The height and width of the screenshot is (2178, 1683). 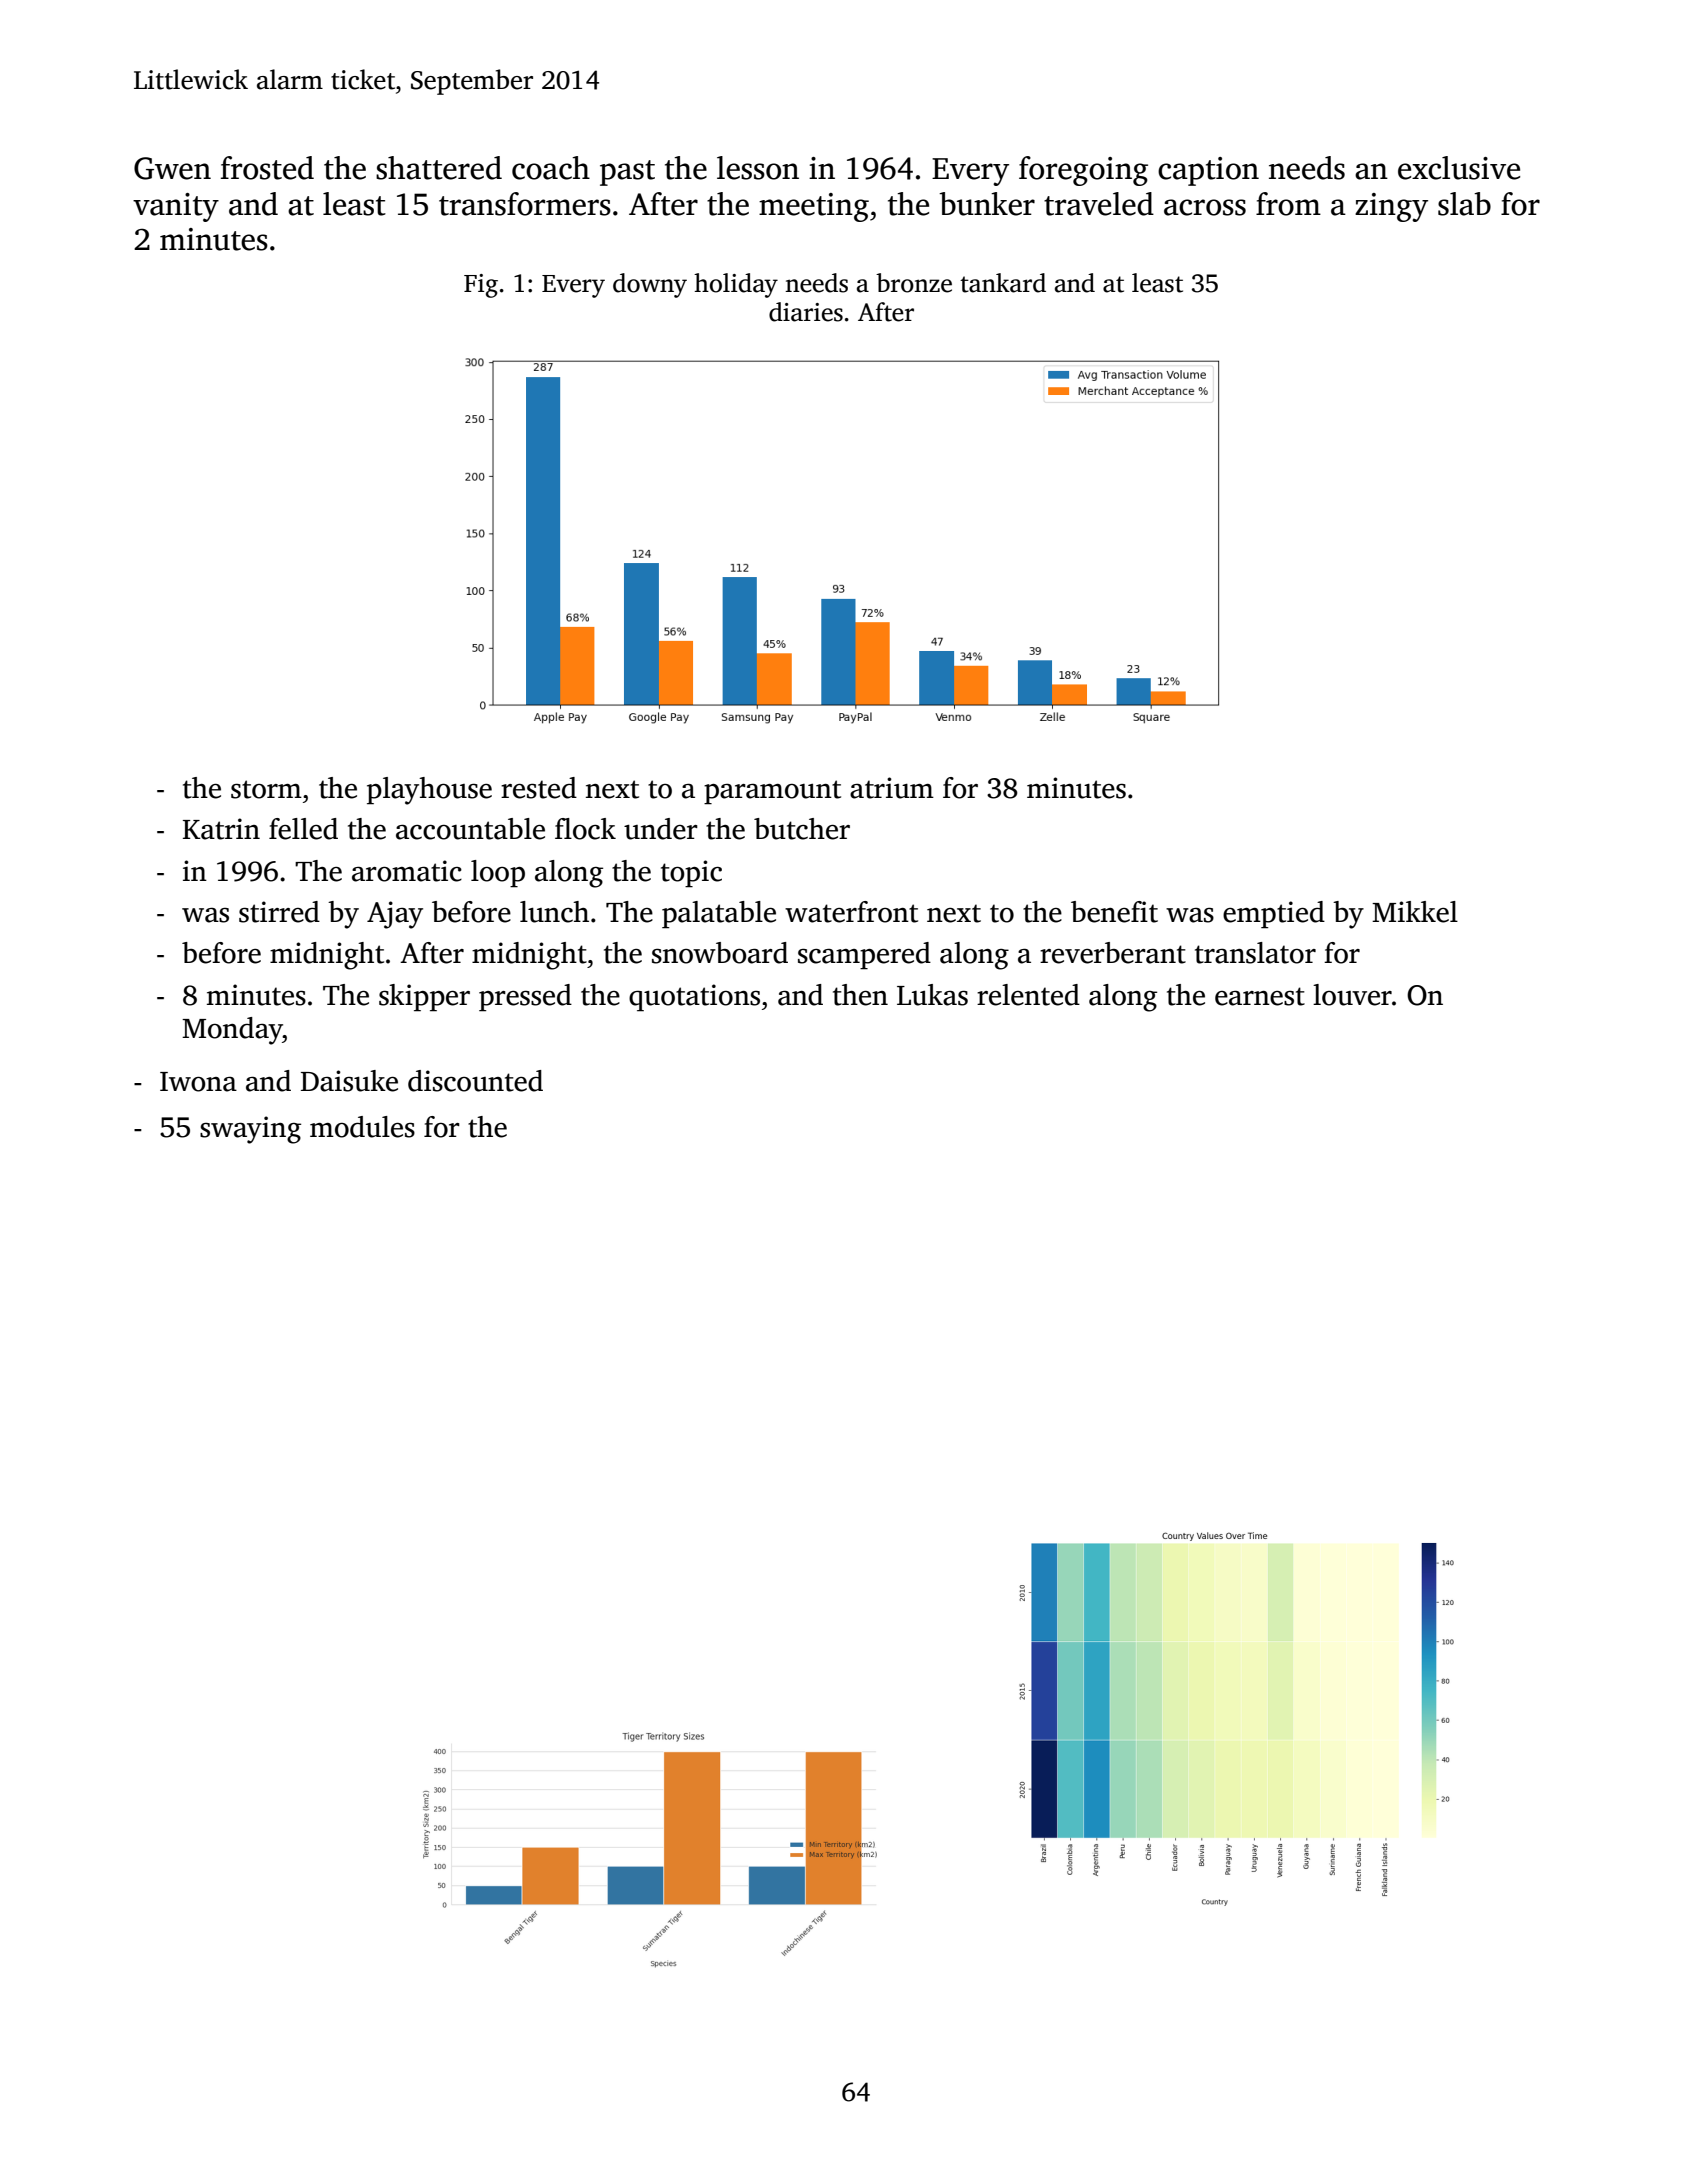 What do you see at coordinates (1352, 995) in the screenshot?
I see `louver` at bounding box center [1352, 995].
